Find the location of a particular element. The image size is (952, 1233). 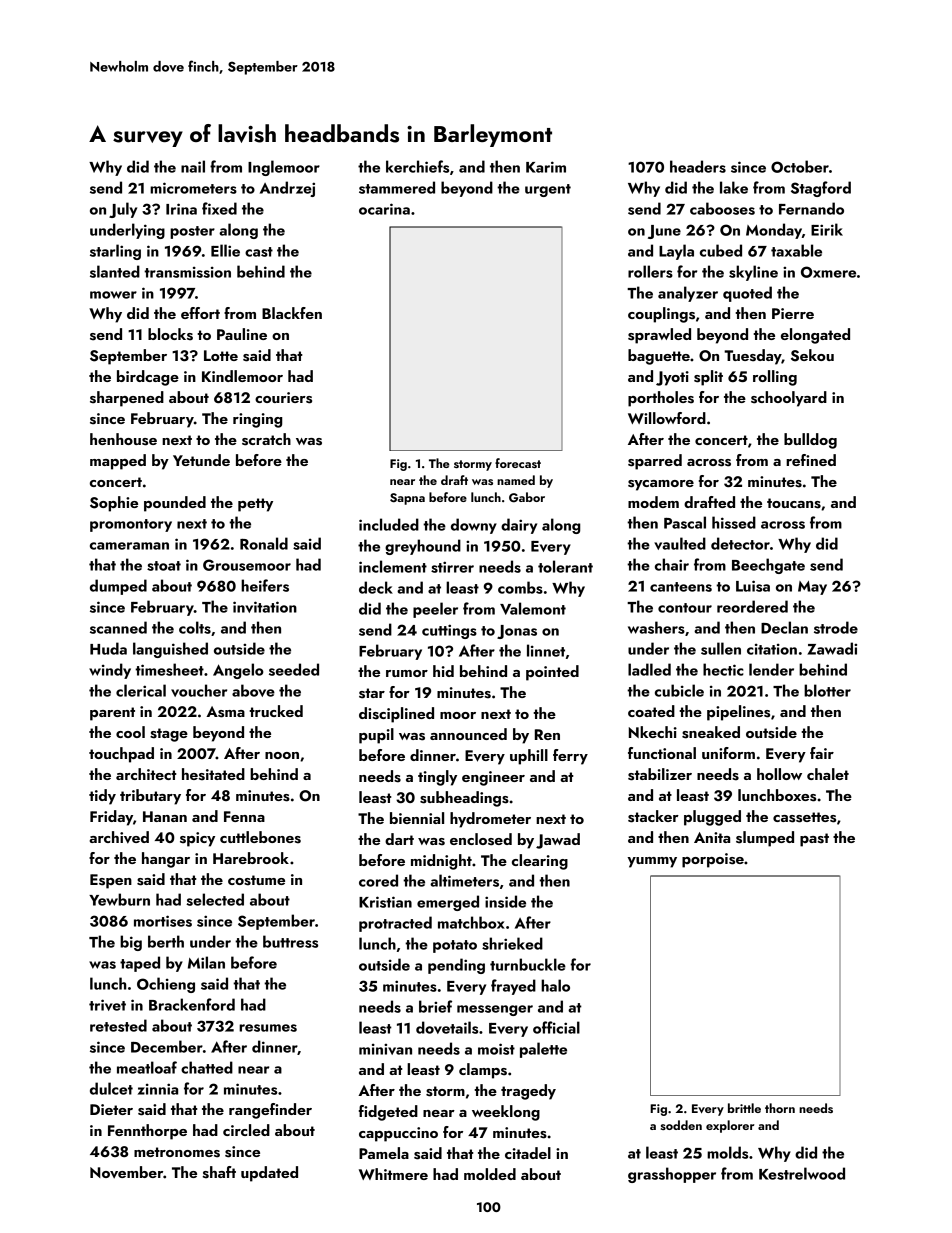

downy is located at coordinates (474, 526).
